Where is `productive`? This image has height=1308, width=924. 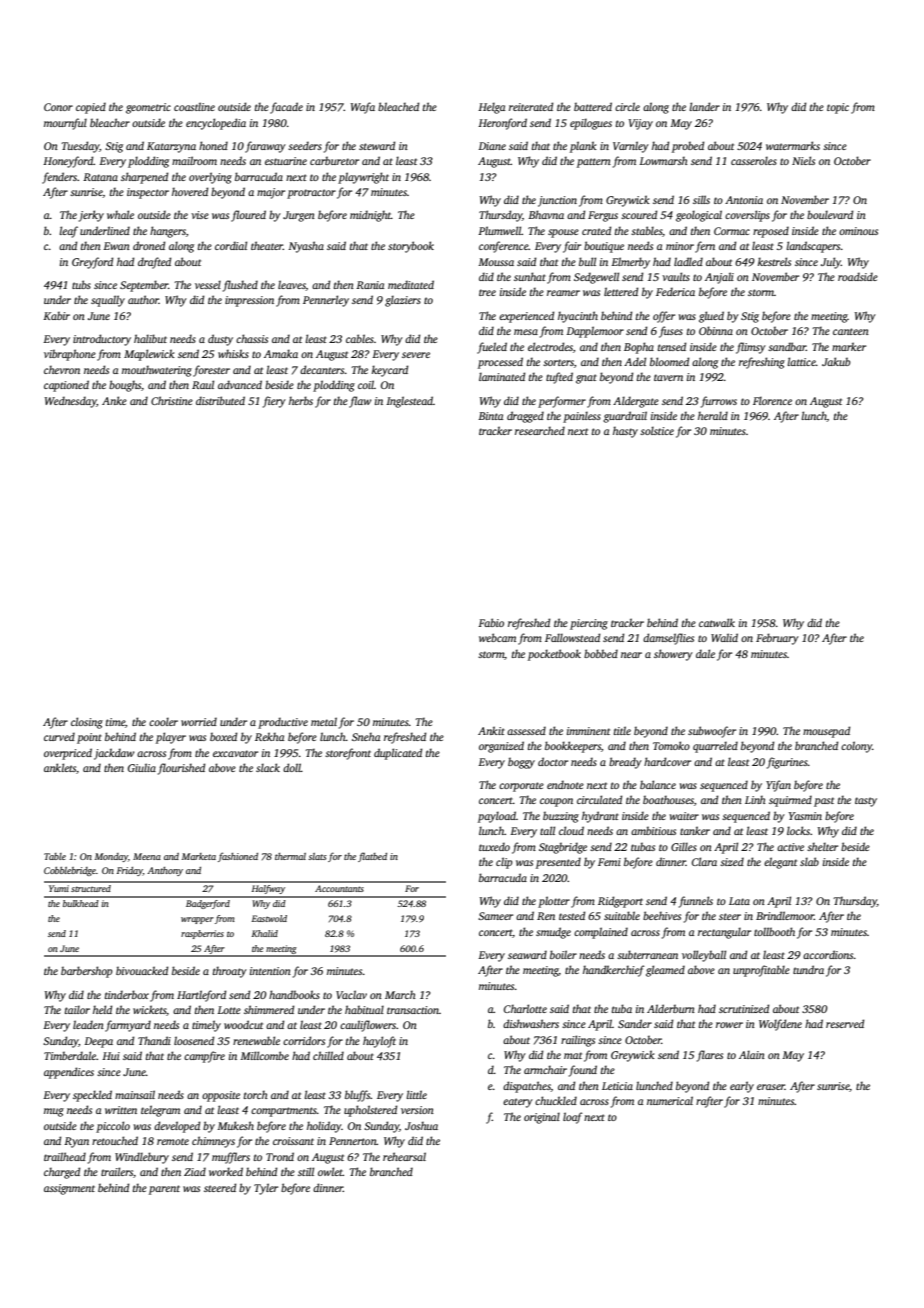 productive is located at coordinates (283, 723).
